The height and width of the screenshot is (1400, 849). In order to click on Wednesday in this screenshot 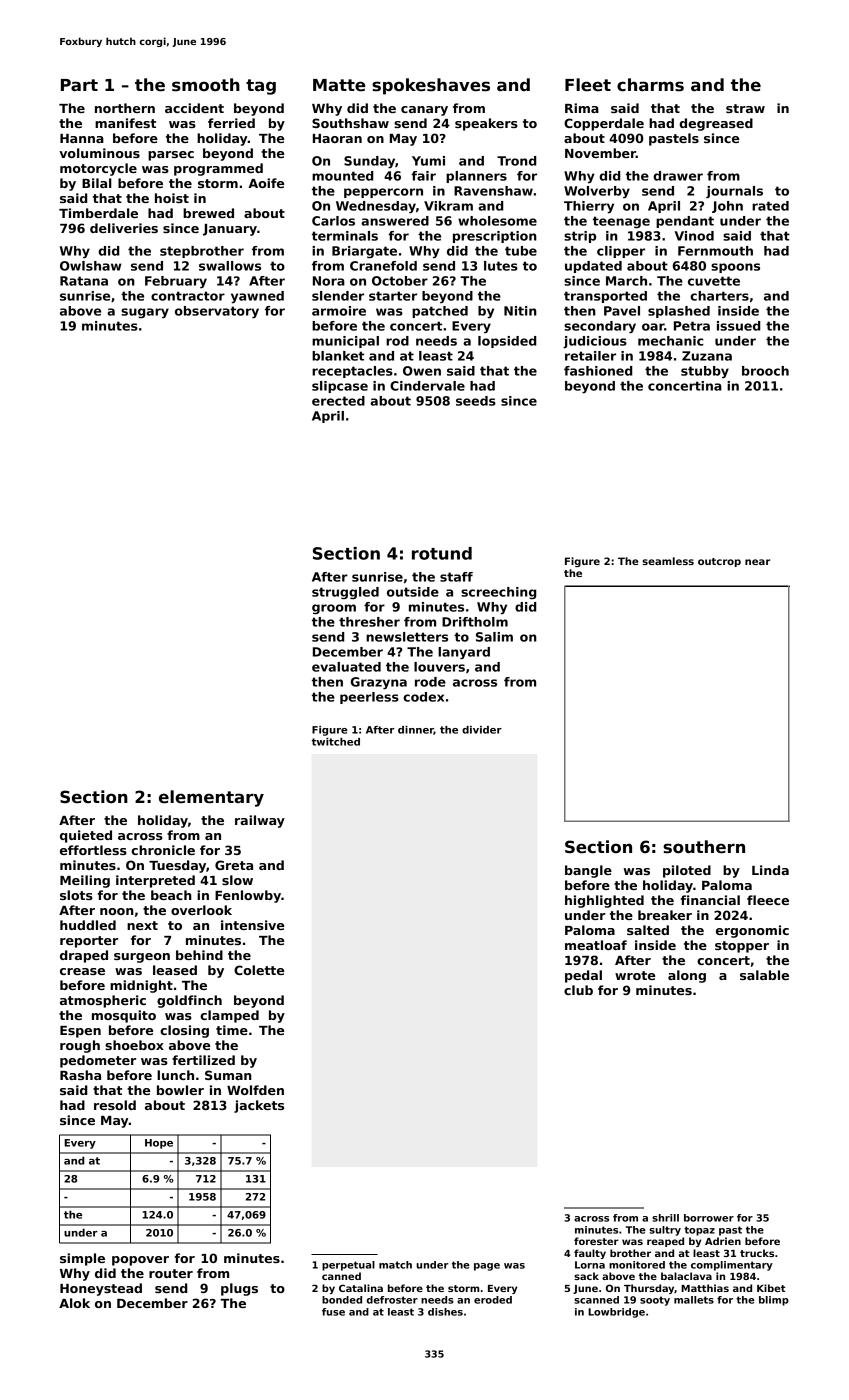, I will do `click(376, 207)`.
